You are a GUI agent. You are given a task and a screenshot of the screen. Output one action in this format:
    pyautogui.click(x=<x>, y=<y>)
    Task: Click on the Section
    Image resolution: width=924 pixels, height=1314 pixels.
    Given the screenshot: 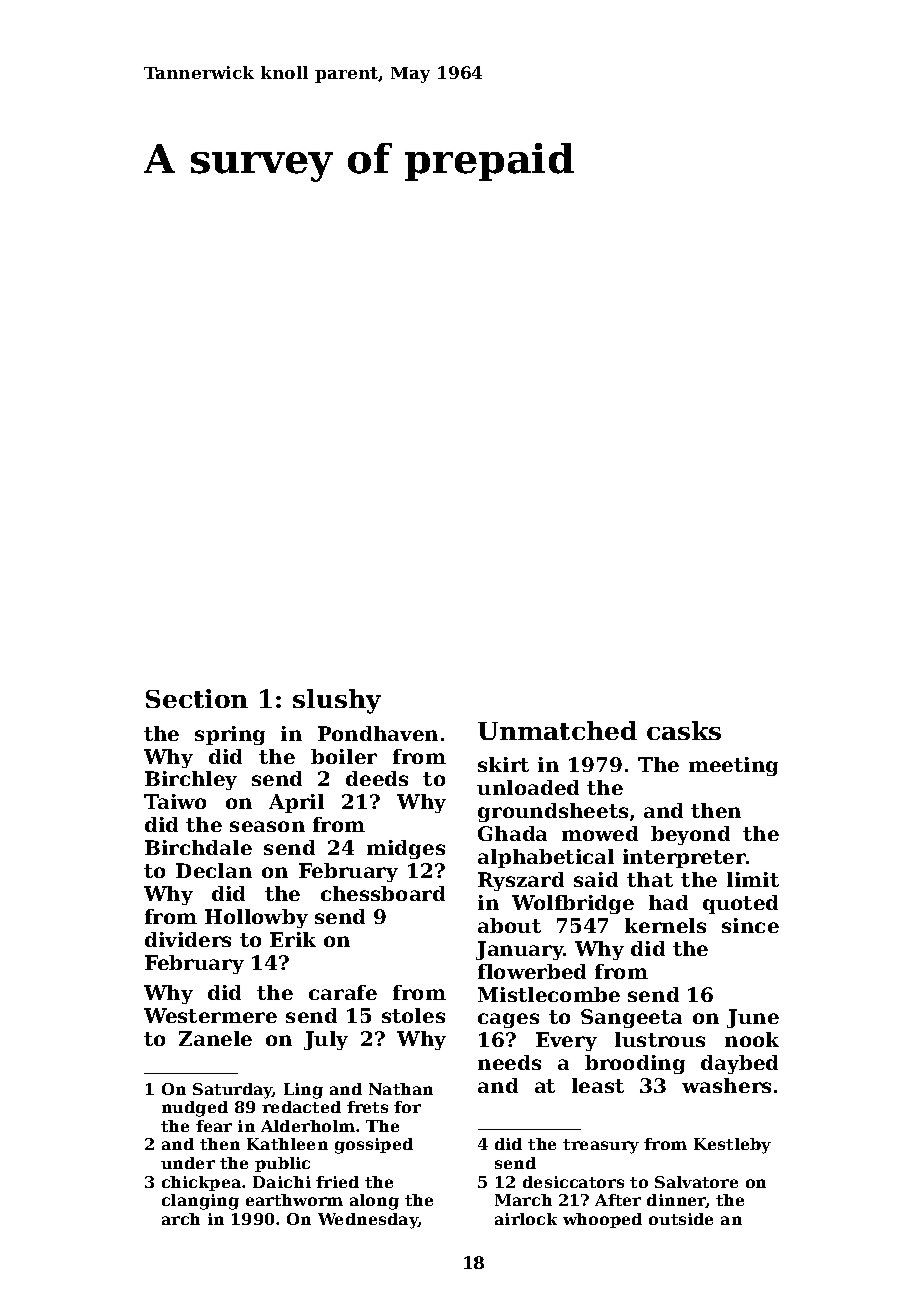 What is the action you would take?
    pyautogui.click(x=197, y=698)
